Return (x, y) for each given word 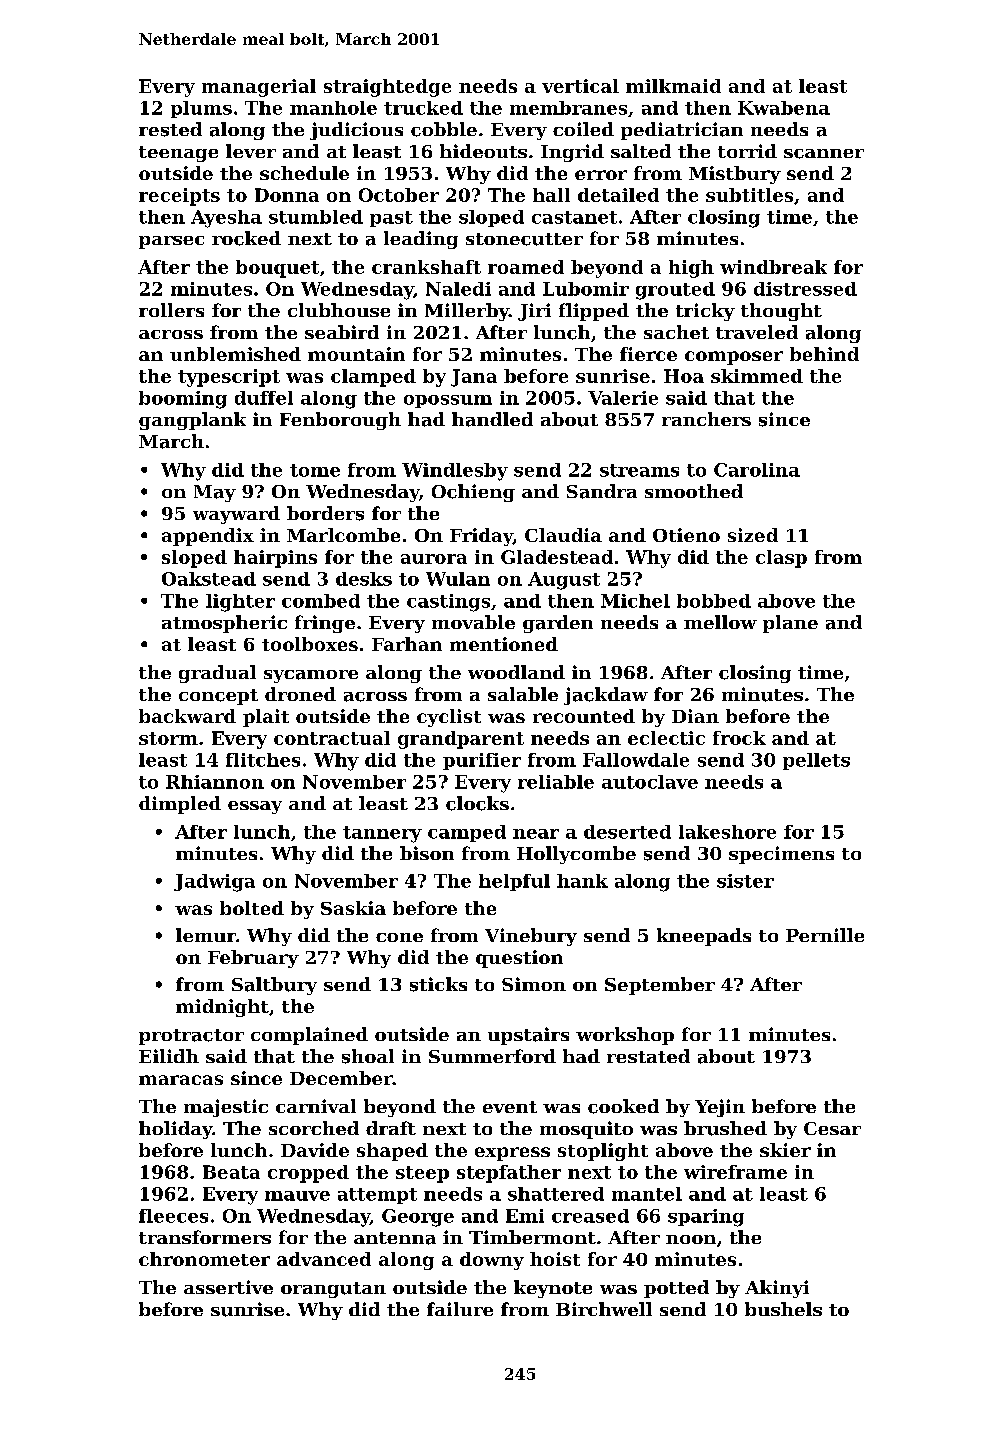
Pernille (825, 935)
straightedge (387, 88)
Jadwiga (214, 883)
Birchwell (604, 1309)
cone (399, 937)
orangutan (333, 1290)
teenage (178, 154)
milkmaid (673, 86)
